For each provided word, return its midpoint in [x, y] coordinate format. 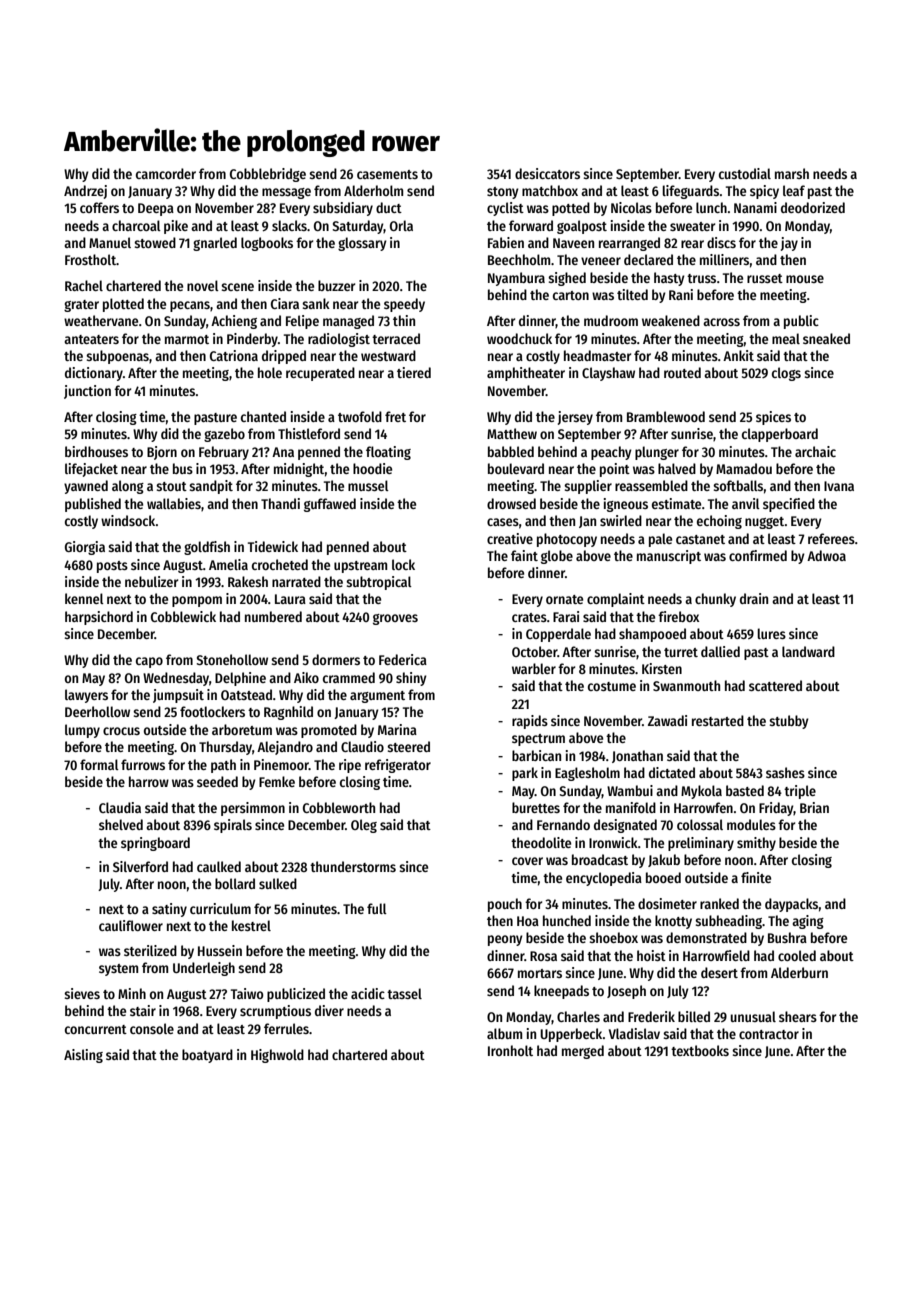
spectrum [538, 740]
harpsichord [99, 618]
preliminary [701, 844]
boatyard [207, 1056]
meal [786, 338]
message [286, 193]
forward [531, 225]
